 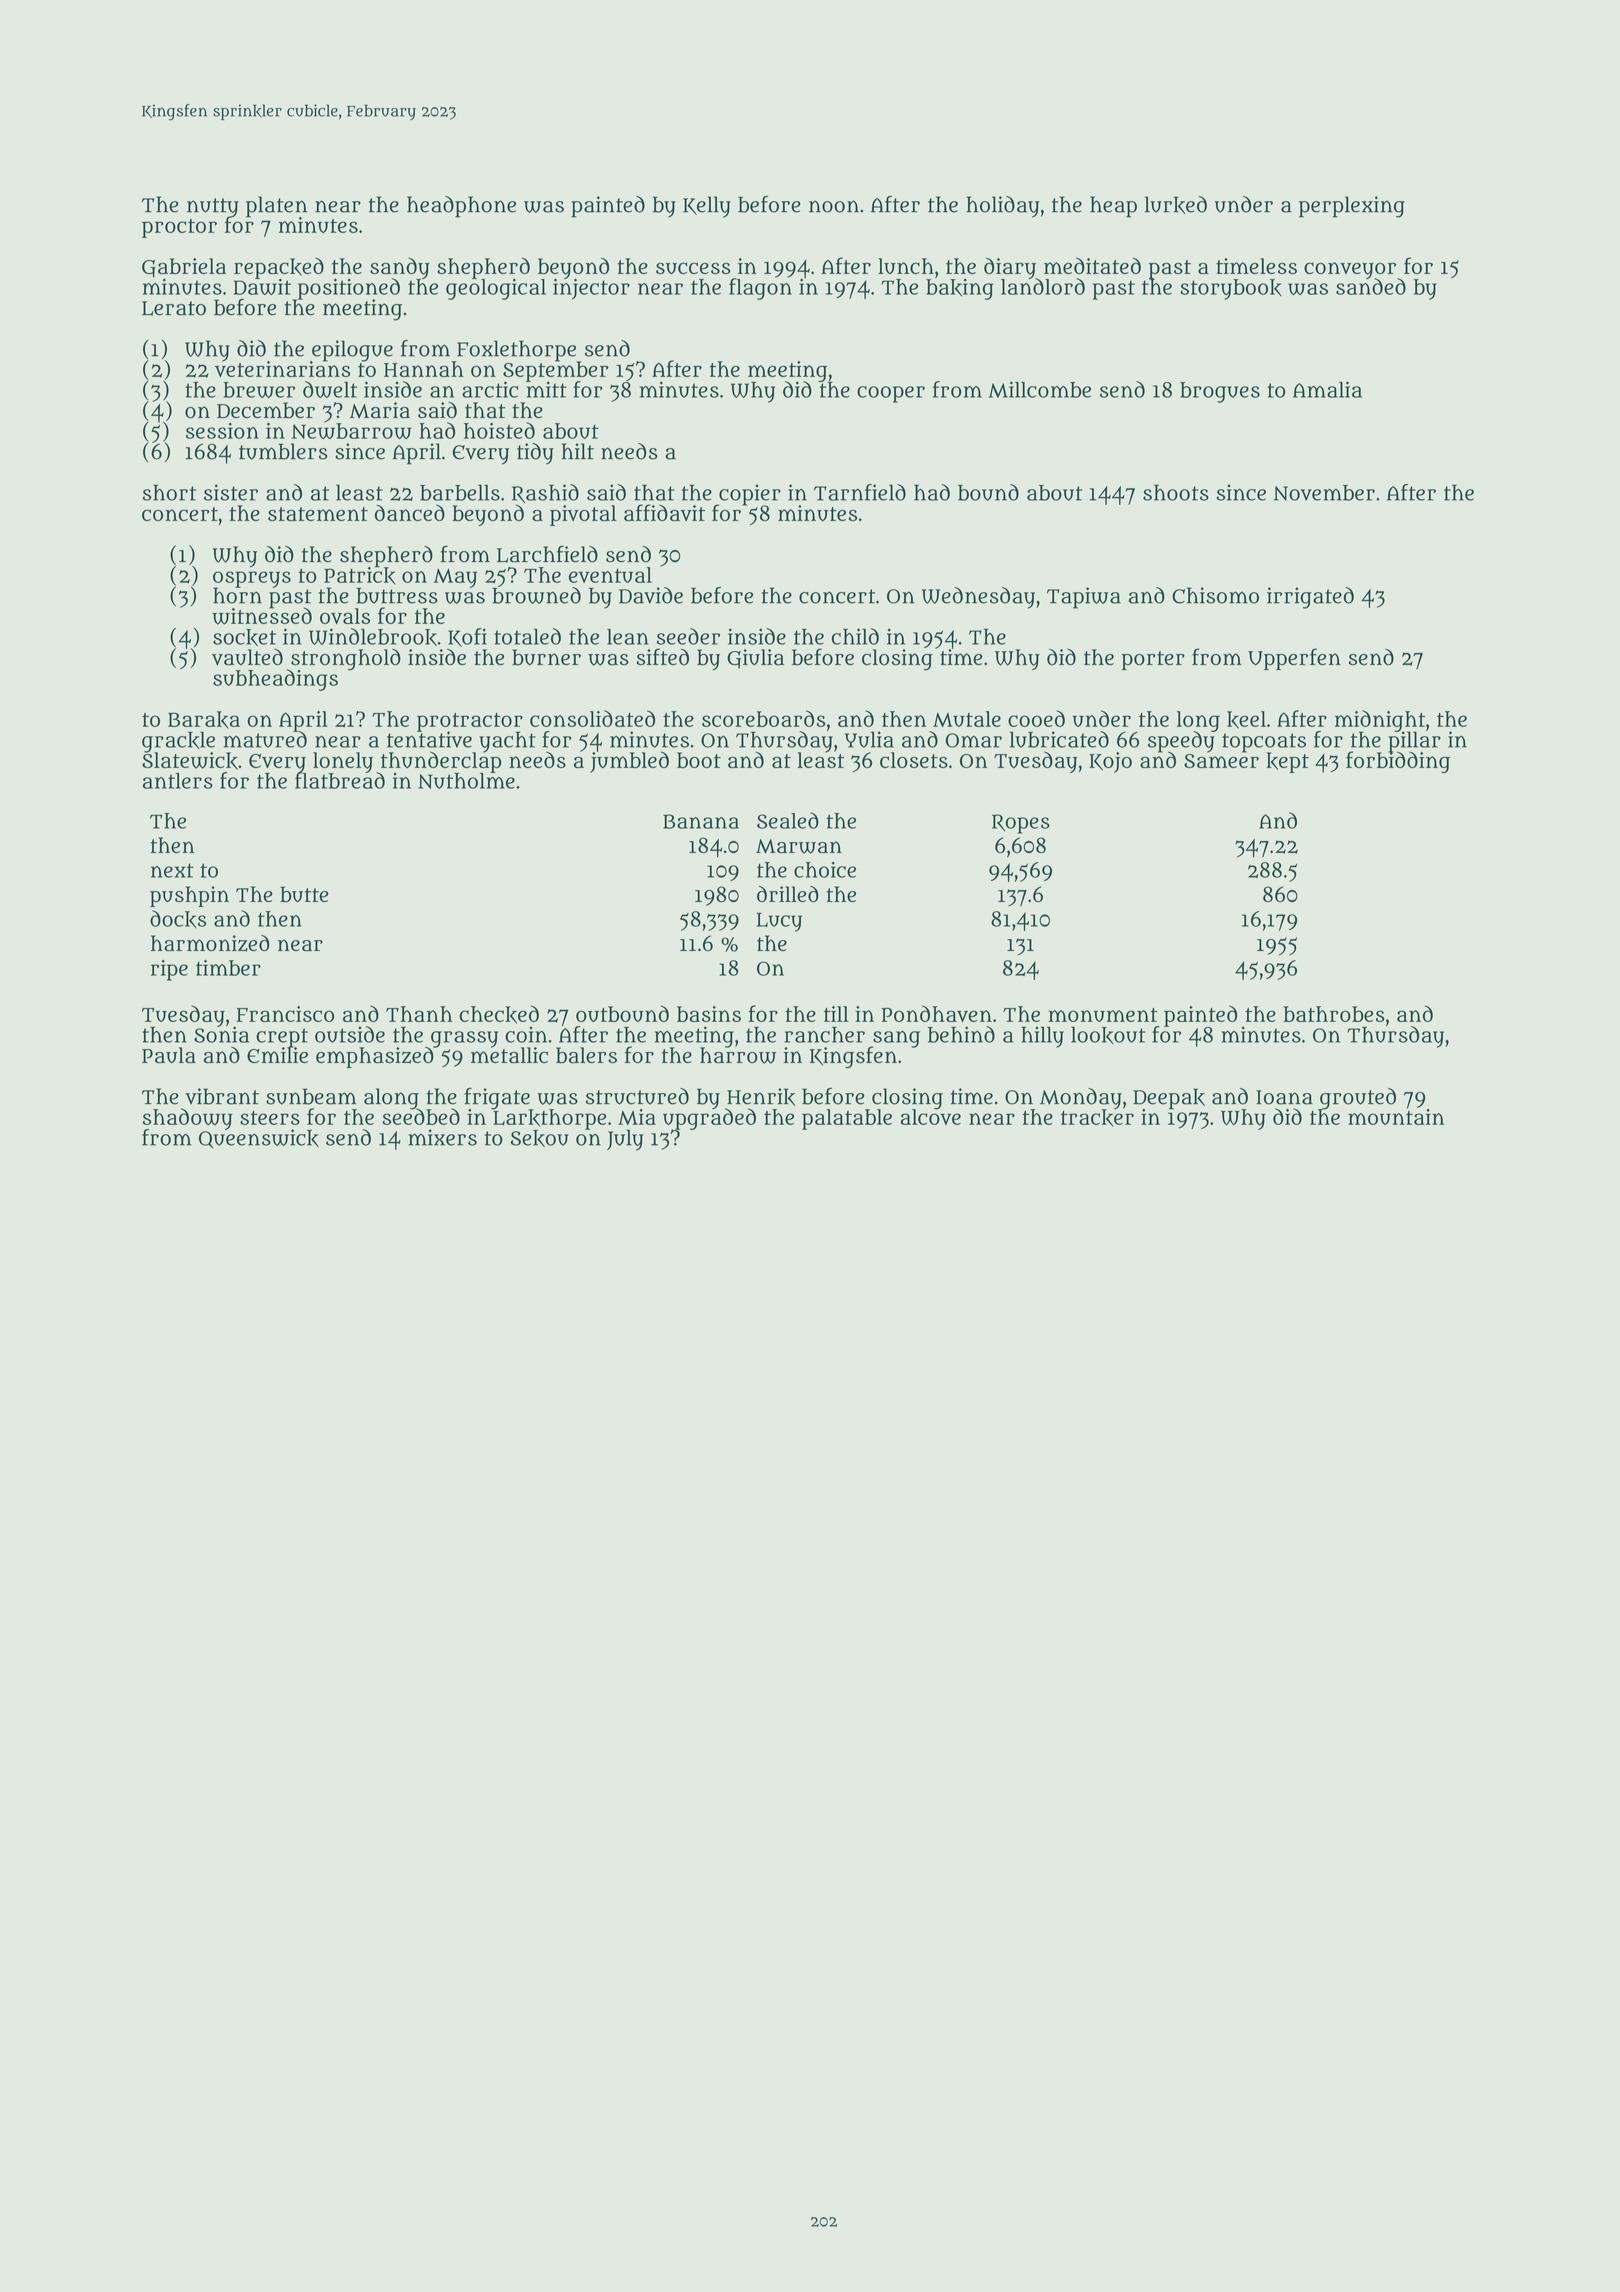 I want to click on sandy, so click(x=400, y=268).
